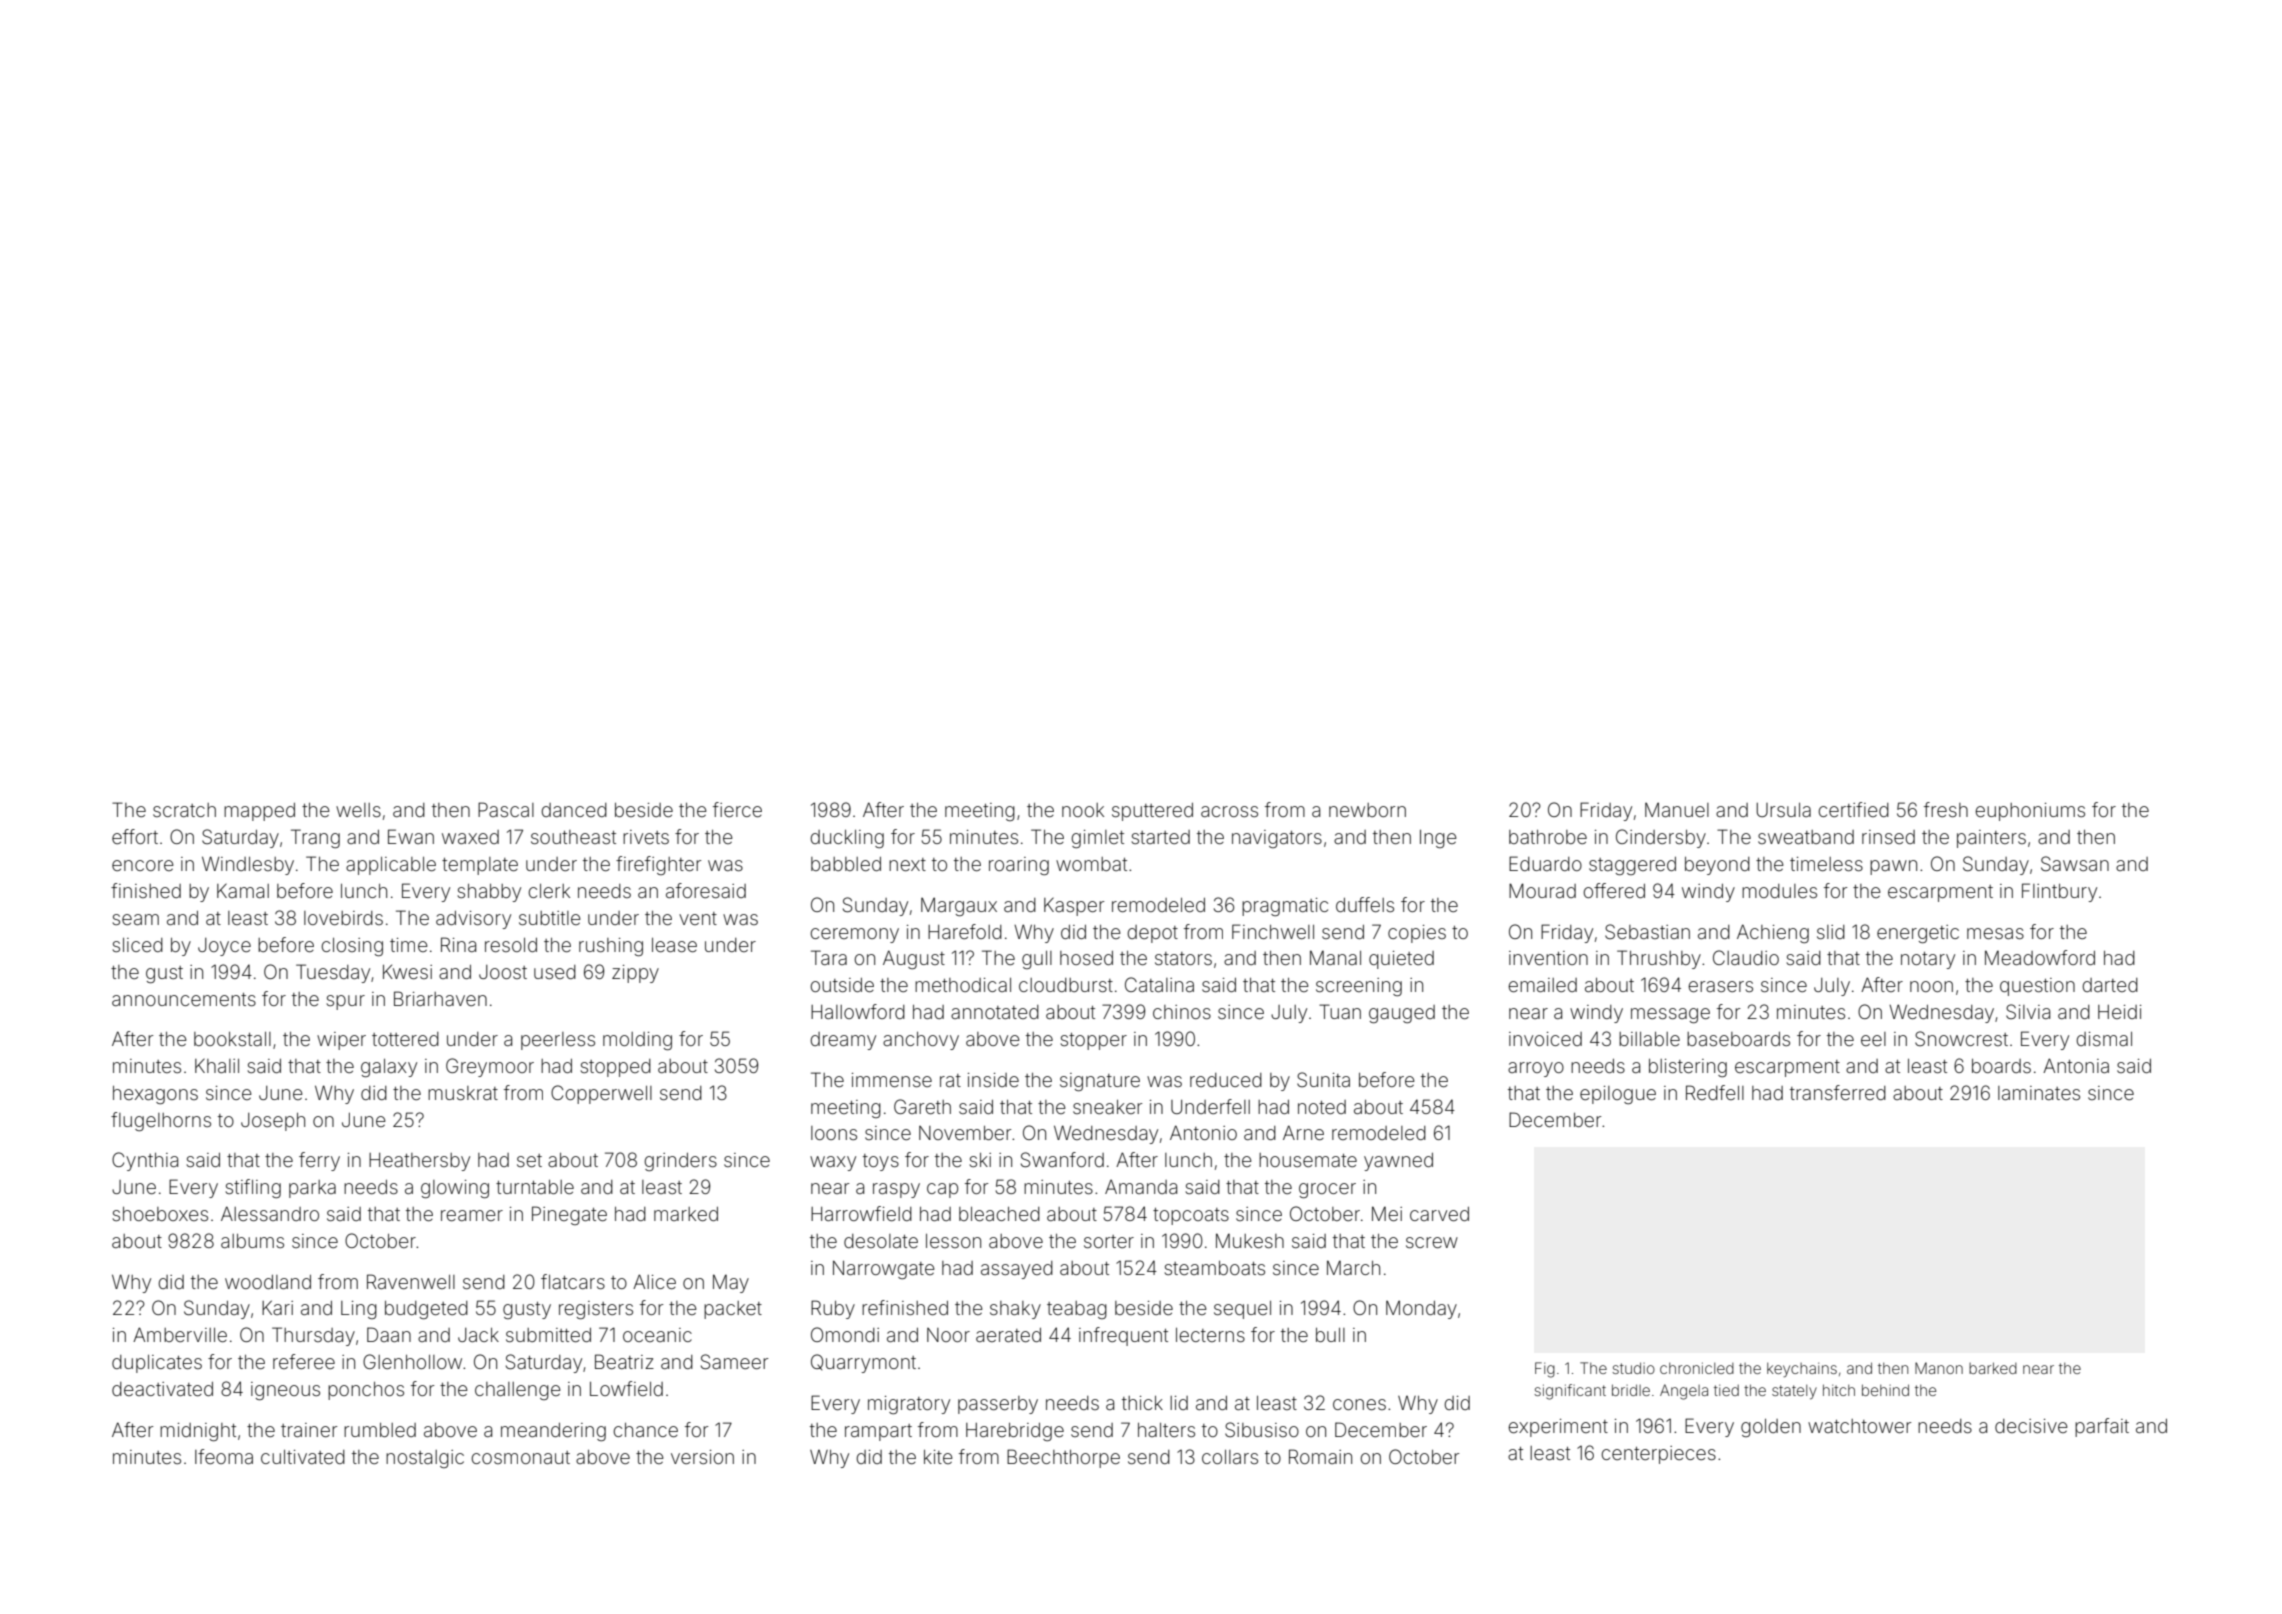 Image resolution: width=2282 pixels, height=1614 pixels. What do you see at coordinates (1417, 934) in the screenshot?
I see `copies` at bounding box center [1417, 934].
